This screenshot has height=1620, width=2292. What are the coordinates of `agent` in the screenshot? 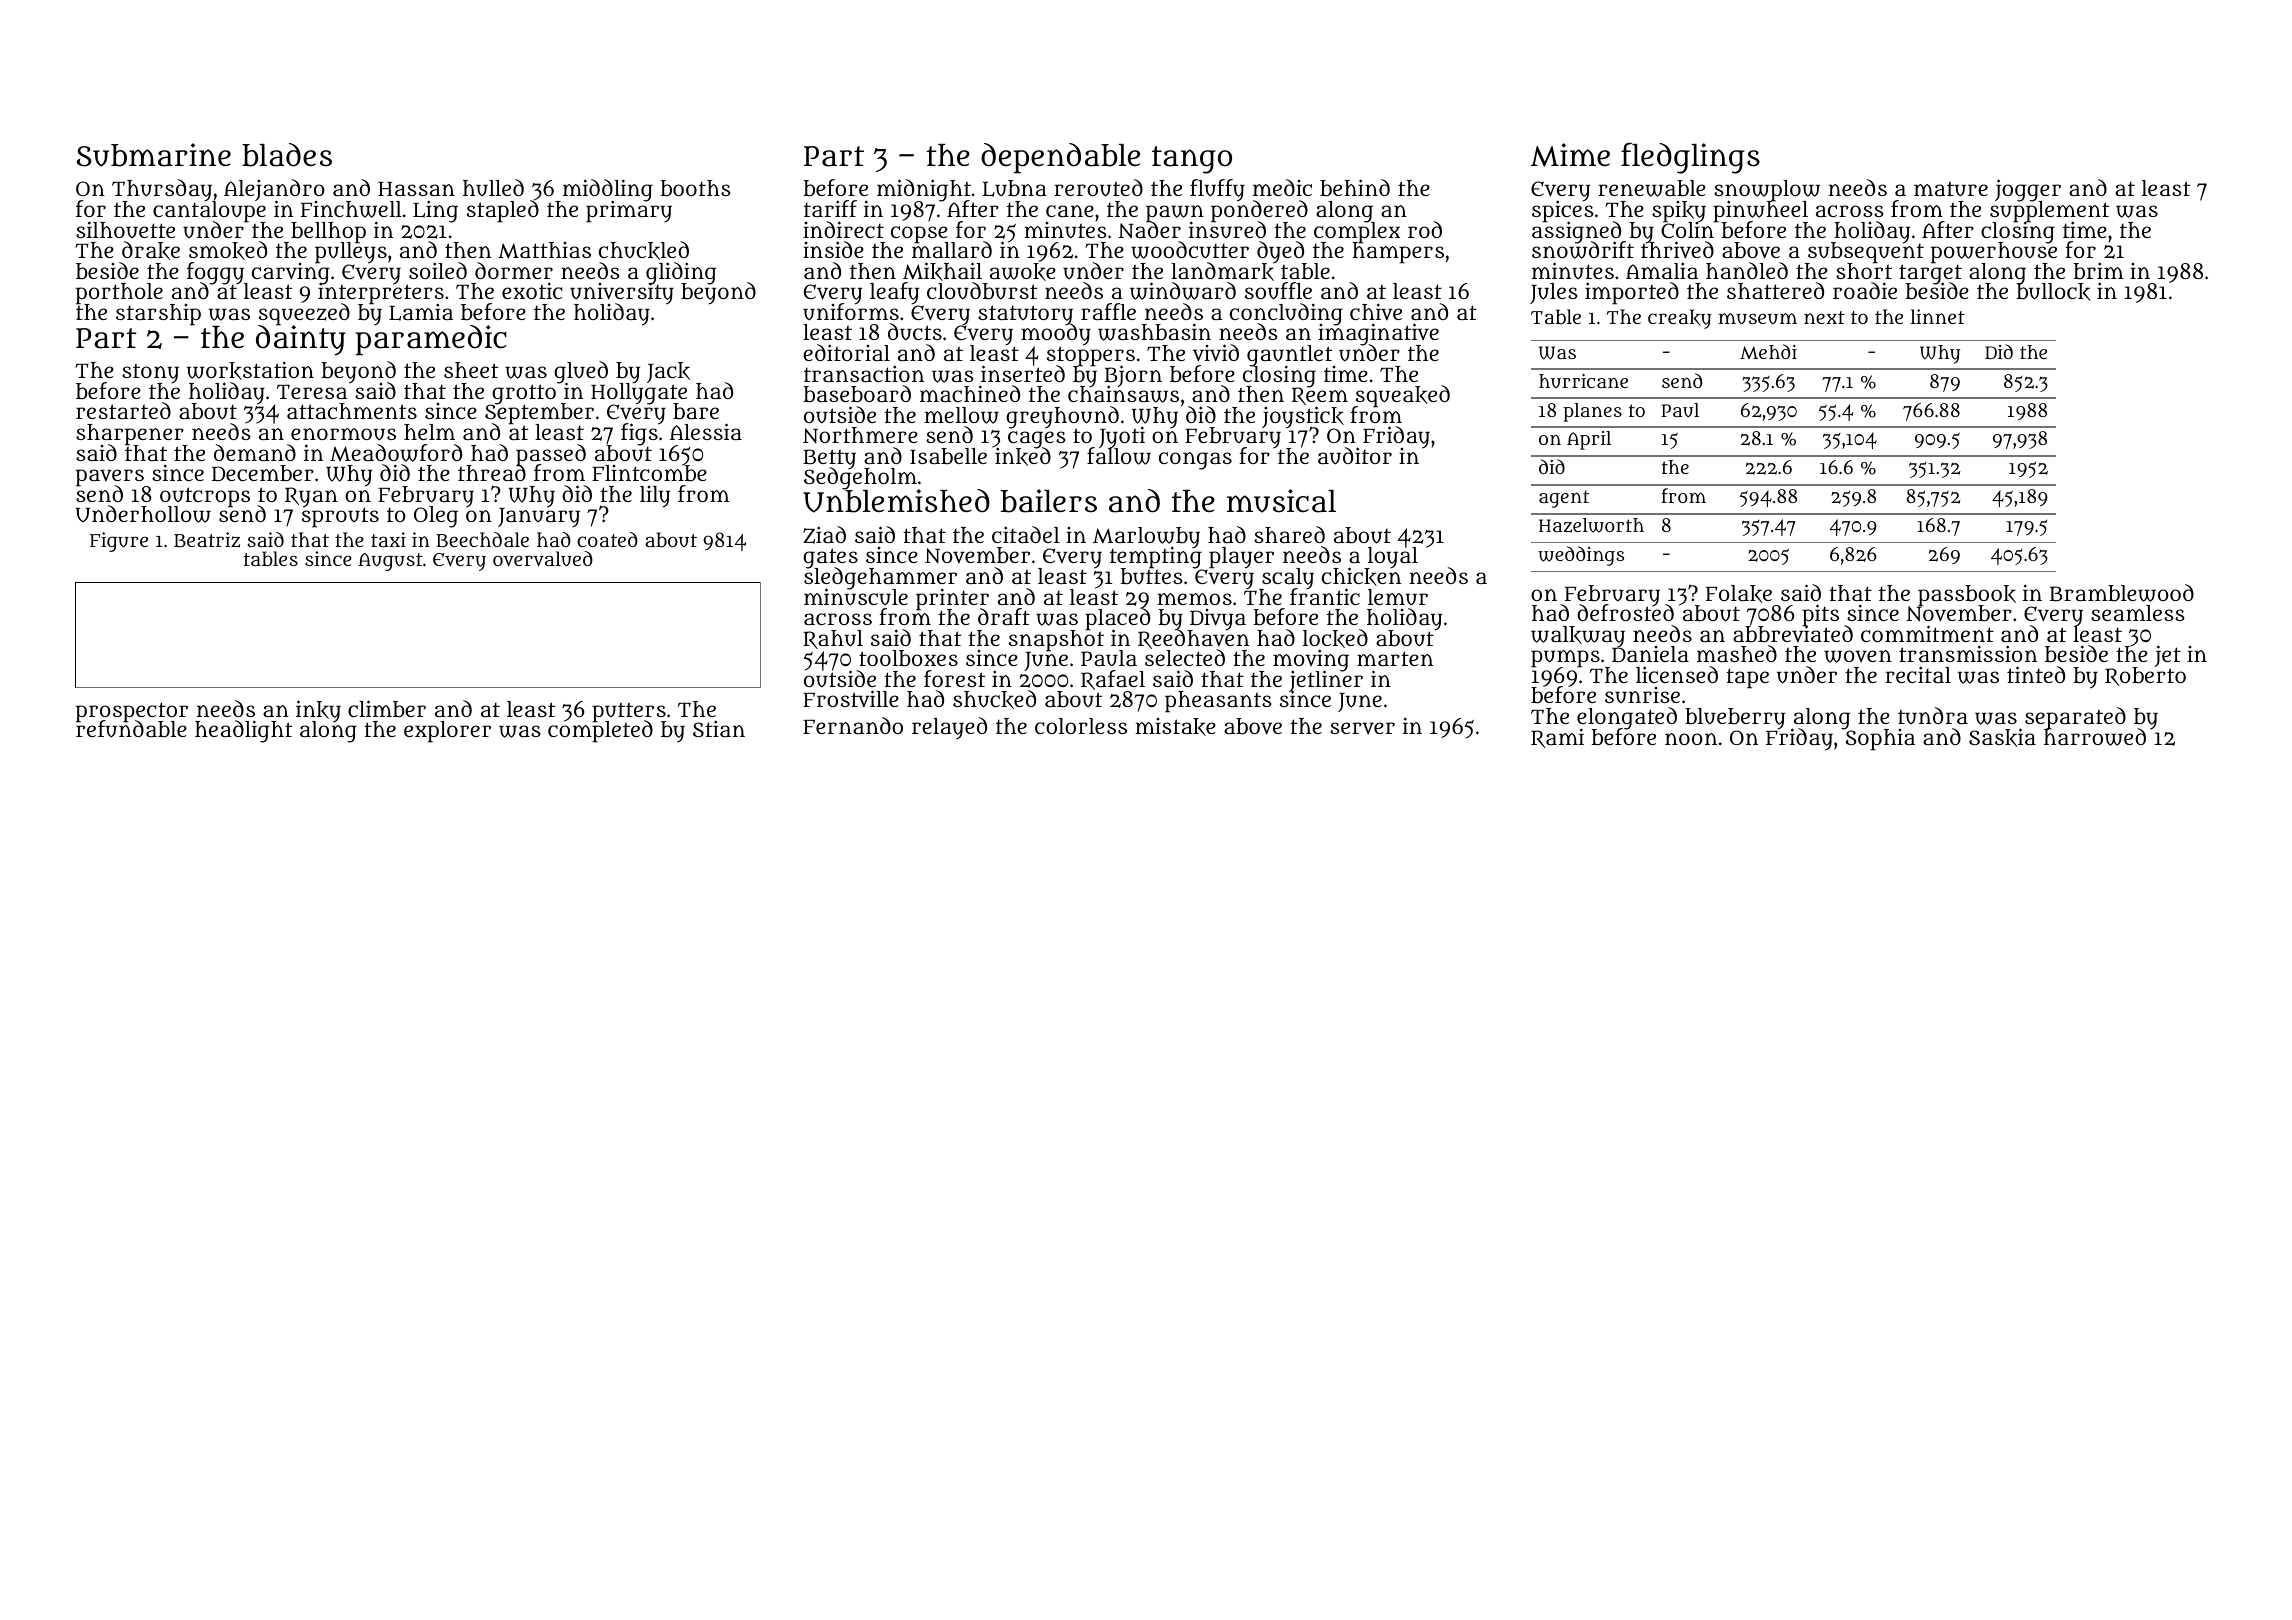 It's located at (1564, 499).
